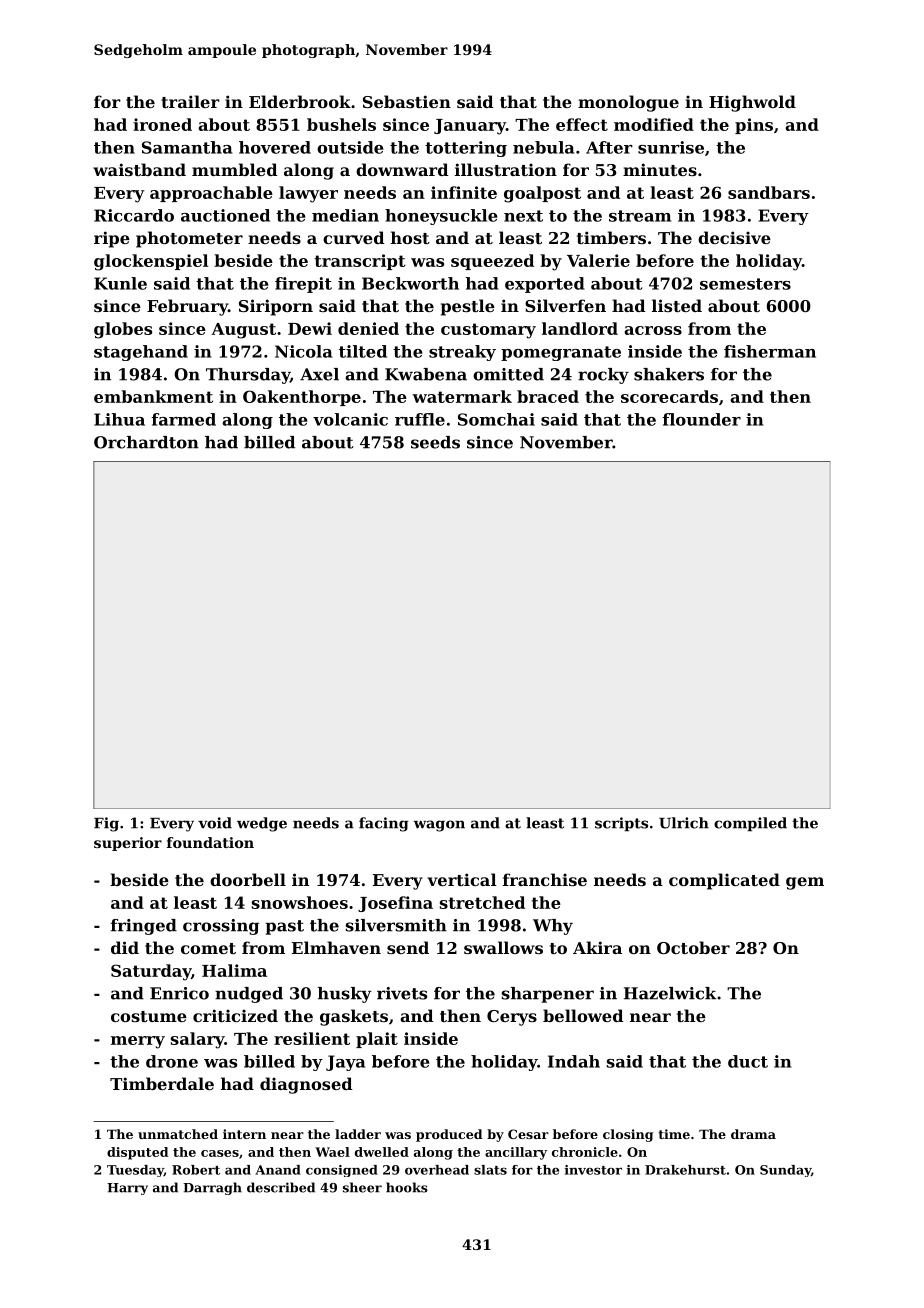 The image size is (924, 1308). I want to click on mumbled, so click(235, 169).
